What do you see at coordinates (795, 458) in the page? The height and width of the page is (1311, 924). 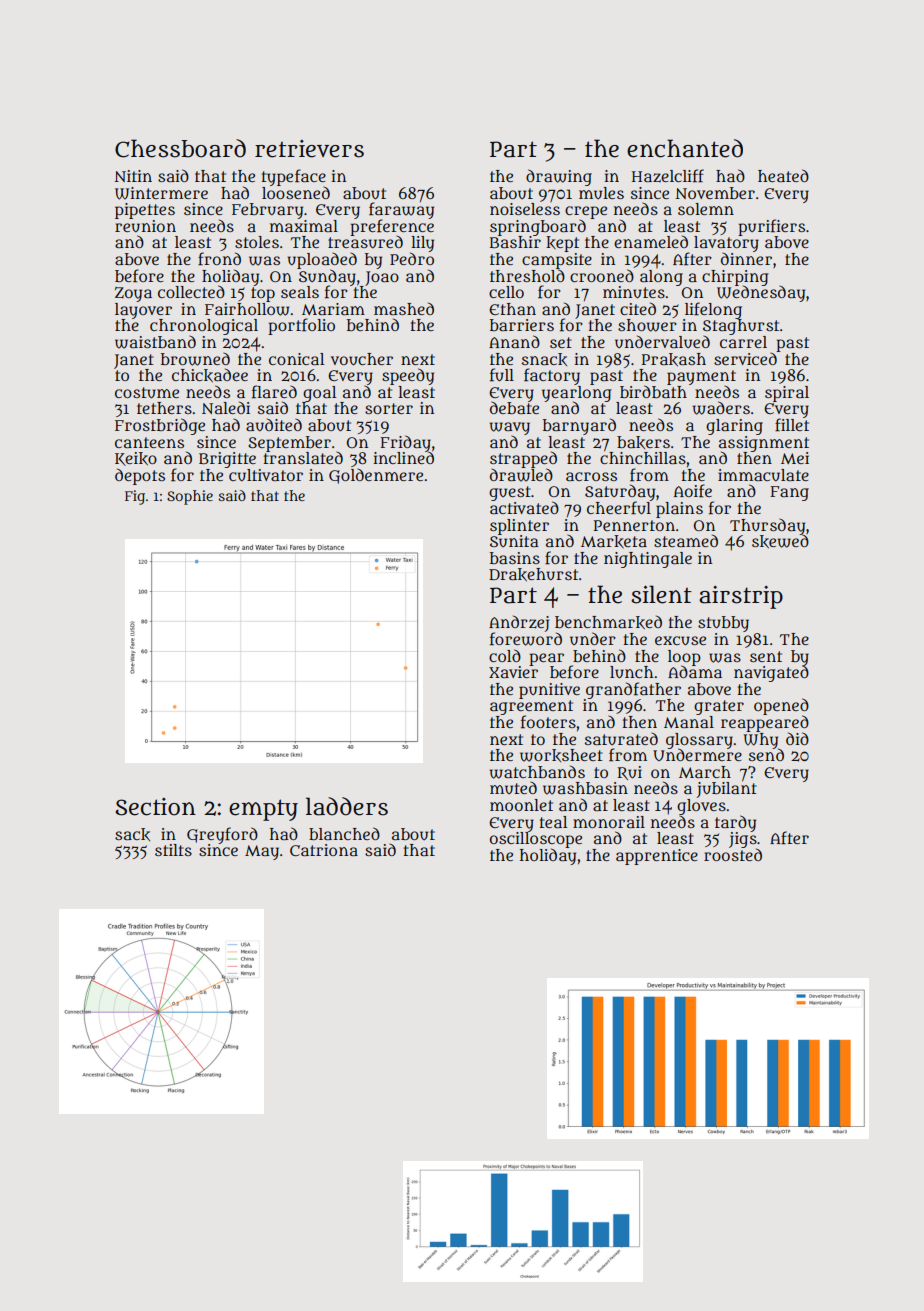 I see `Mei` at bounding box center [795, 458].
